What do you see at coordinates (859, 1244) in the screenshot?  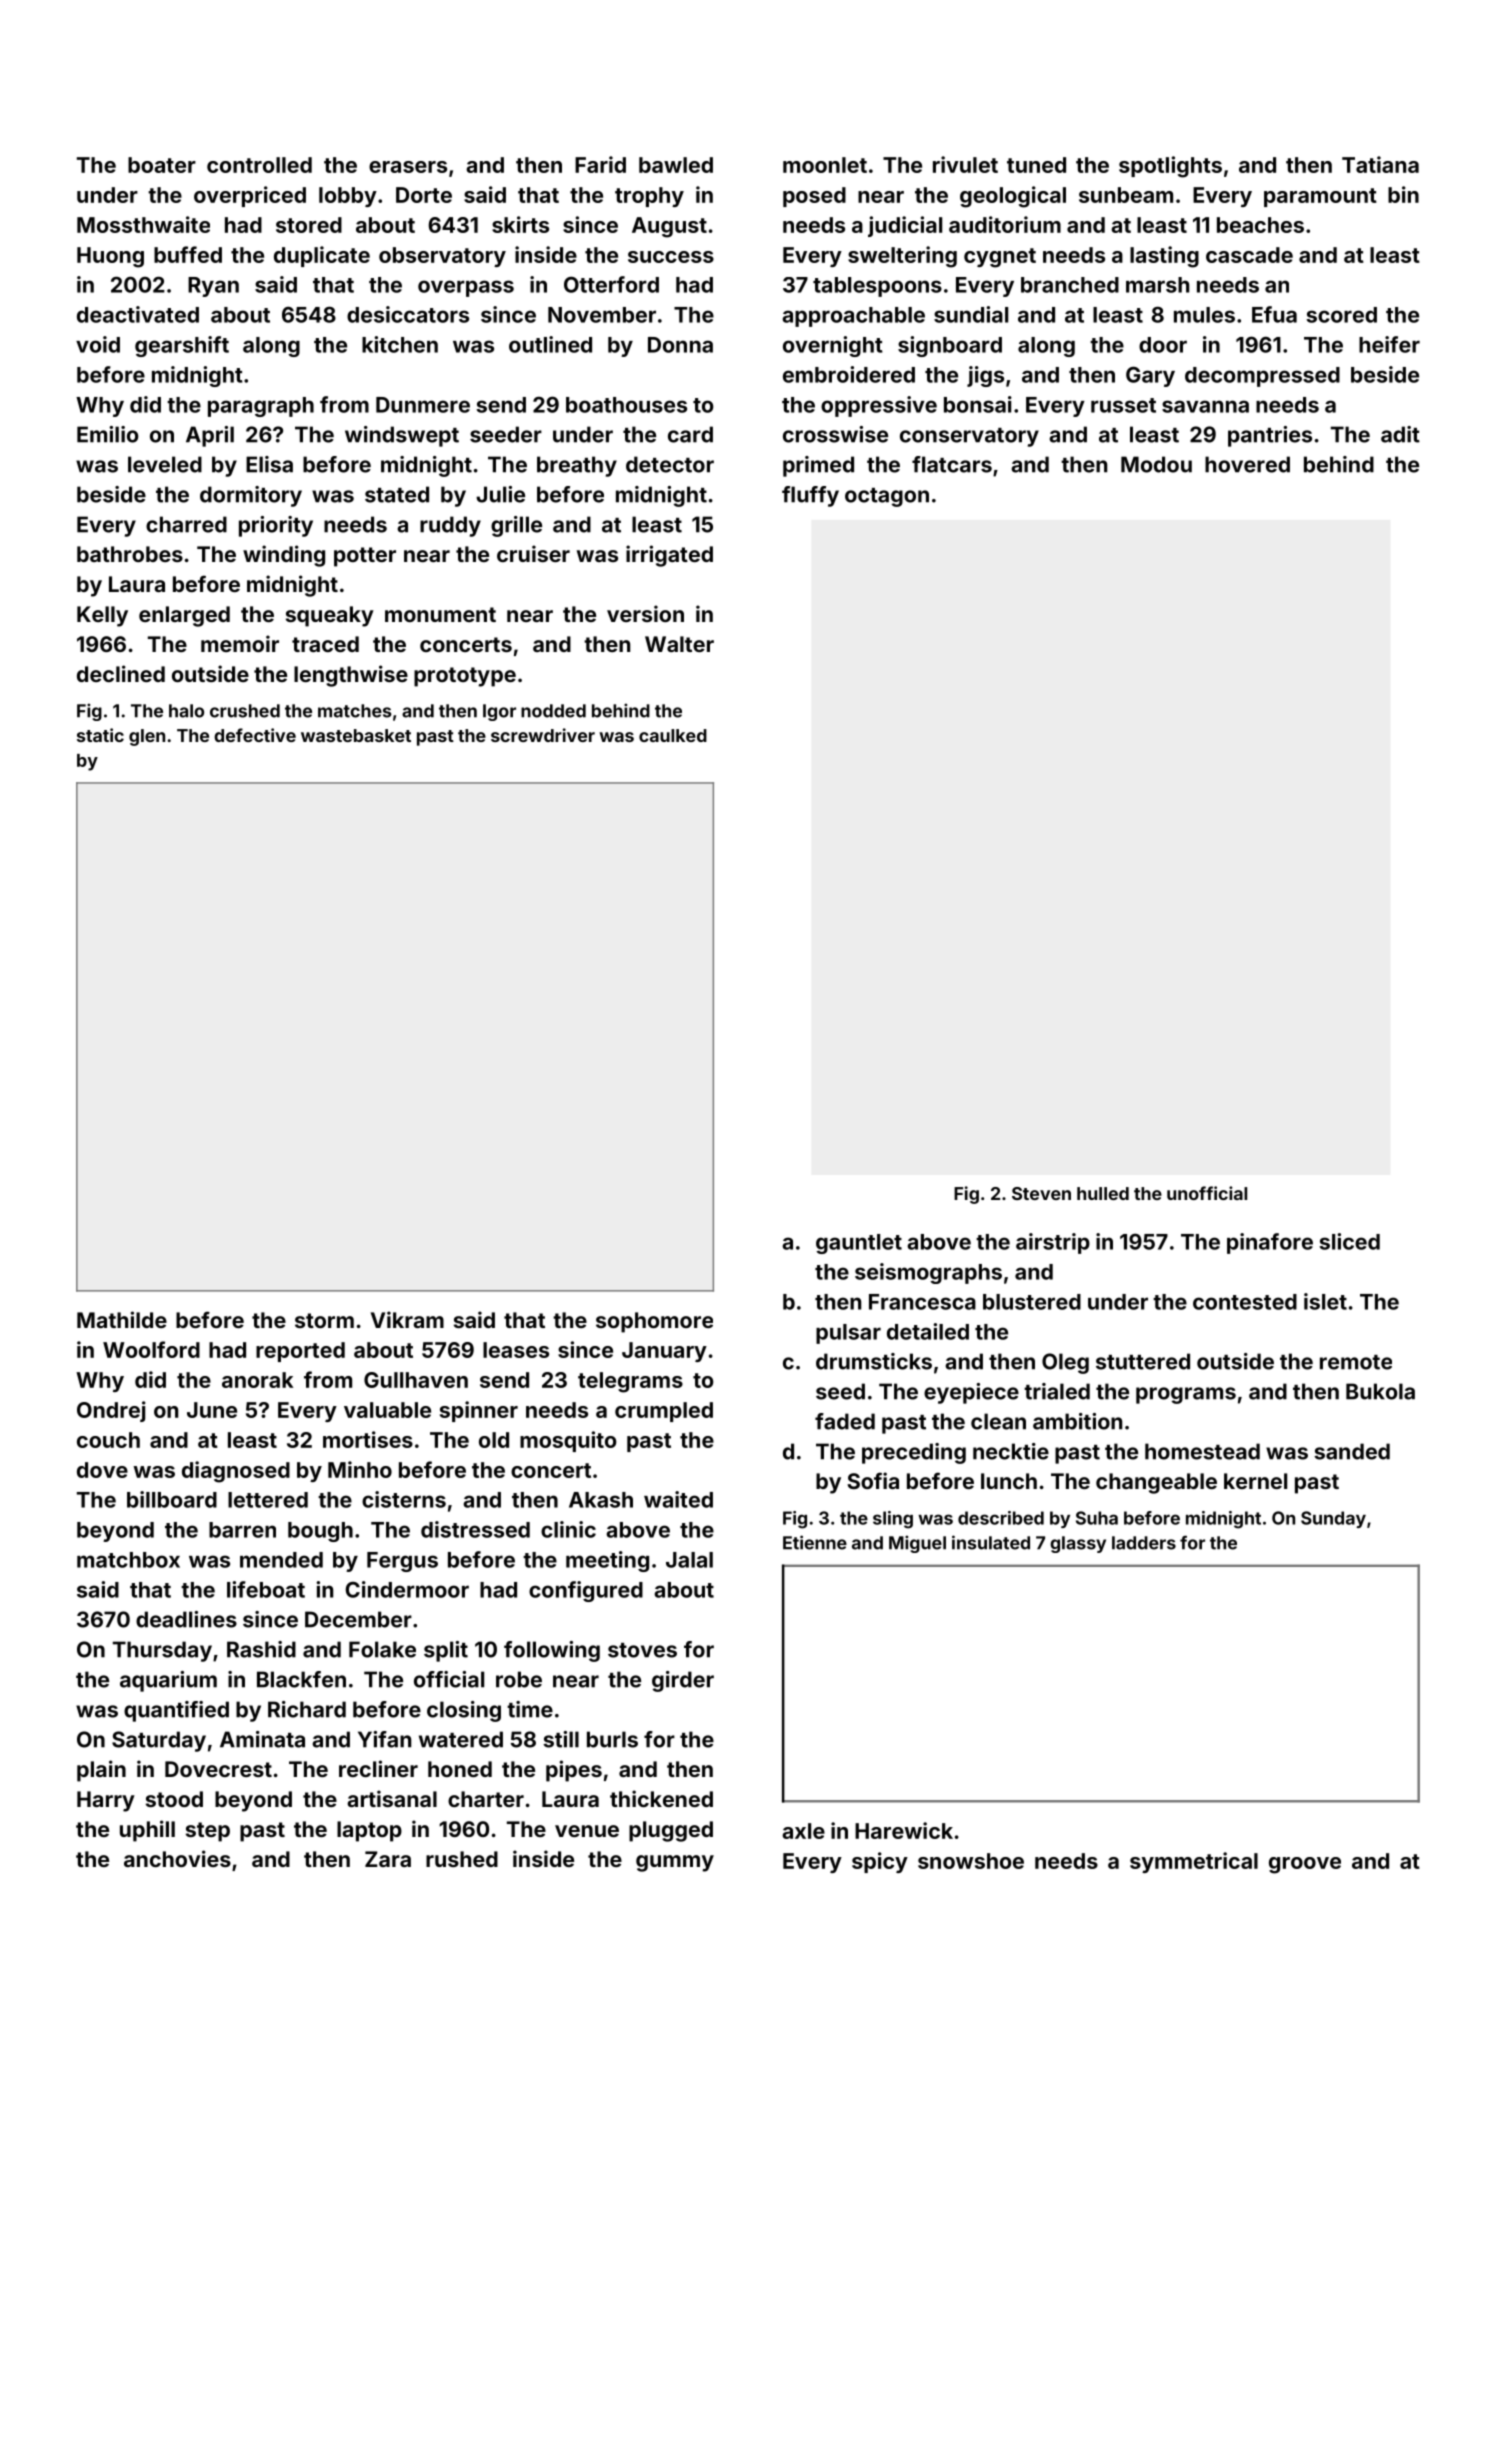 I see `gauntlet` at bounding box center [859, 1244].
